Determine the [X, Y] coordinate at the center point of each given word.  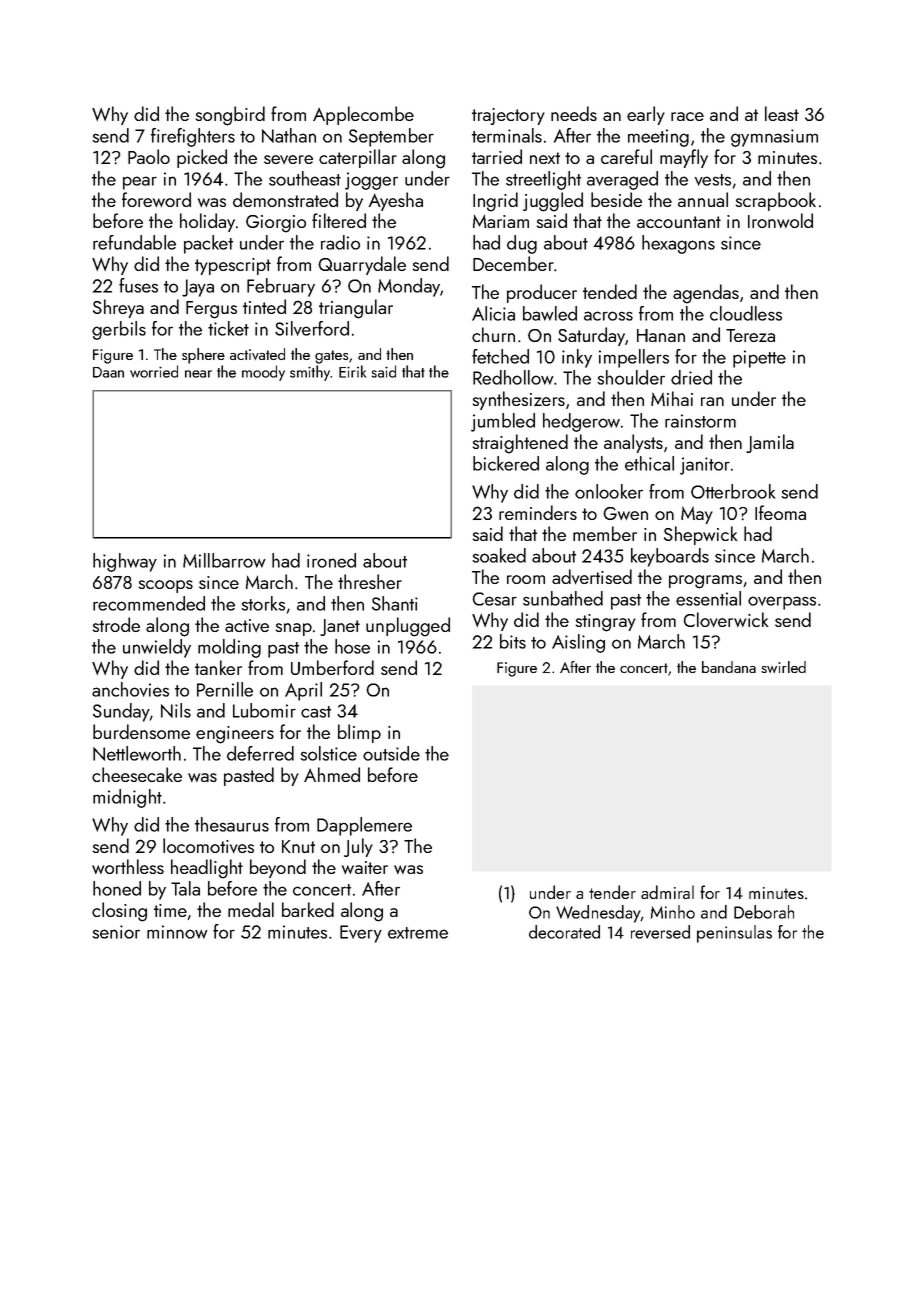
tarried [497, 156]
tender [612, 892]
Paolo [149, 156]
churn [493, 334]
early [646, 115]
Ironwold [780, 220]
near [198, 374]
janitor [705, 466]
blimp [359, 733]
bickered [506, 463]
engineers [235, 735]
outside [391, 753]
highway [125, 562]
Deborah [764, 912]
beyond [278, 868]
